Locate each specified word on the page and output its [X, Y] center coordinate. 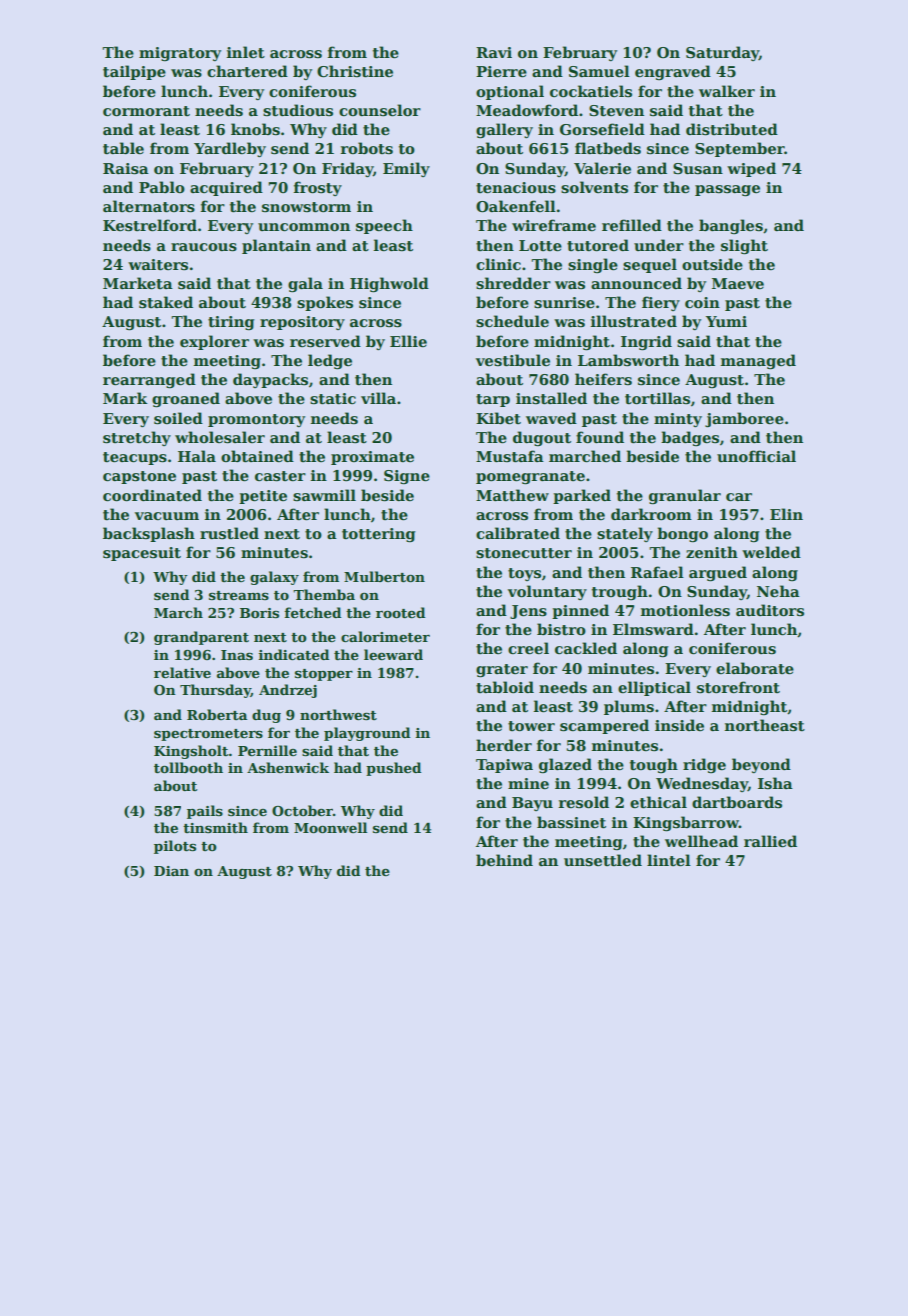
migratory [180, 54]
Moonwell [330, 827]
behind [504, 860]
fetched [312, 612]
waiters [158, 264]
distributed [732, 129]
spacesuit [142, 554]
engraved [673, 72]
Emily [406, 169]
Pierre [501, 71]
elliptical [654, 688]
